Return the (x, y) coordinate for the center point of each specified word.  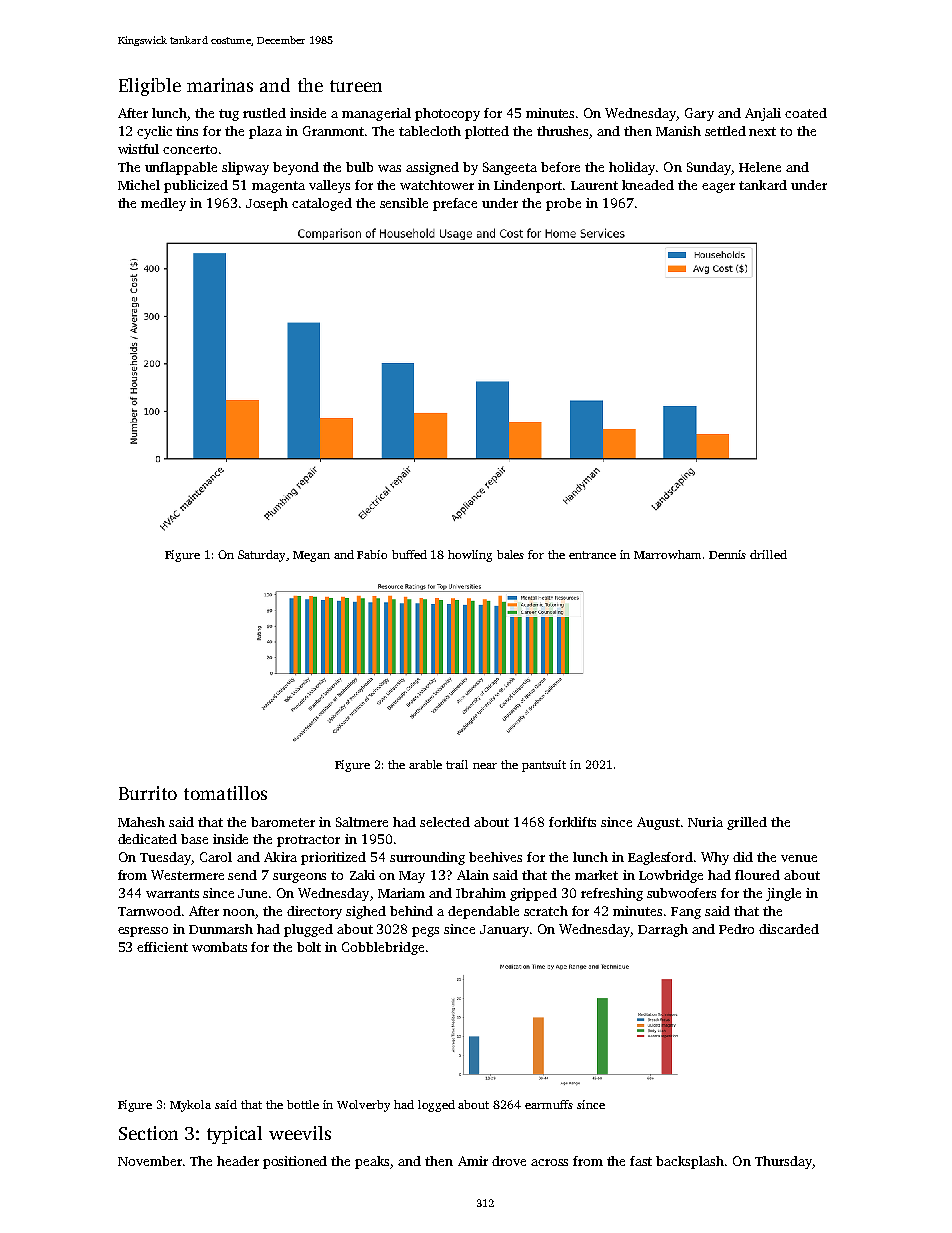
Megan (311, 556)
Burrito (148, 793)
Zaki (362, 875)
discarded (789, 929)
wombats (219, 947)
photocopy (447, 114)
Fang (686, 913)
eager (718, 188)
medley (163, 204)
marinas (220, 85)
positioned (295, 1162)
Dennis (727, 554)
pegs (425, 932)
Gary (699, 114)
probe (563, 204)
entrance (592, 555)
